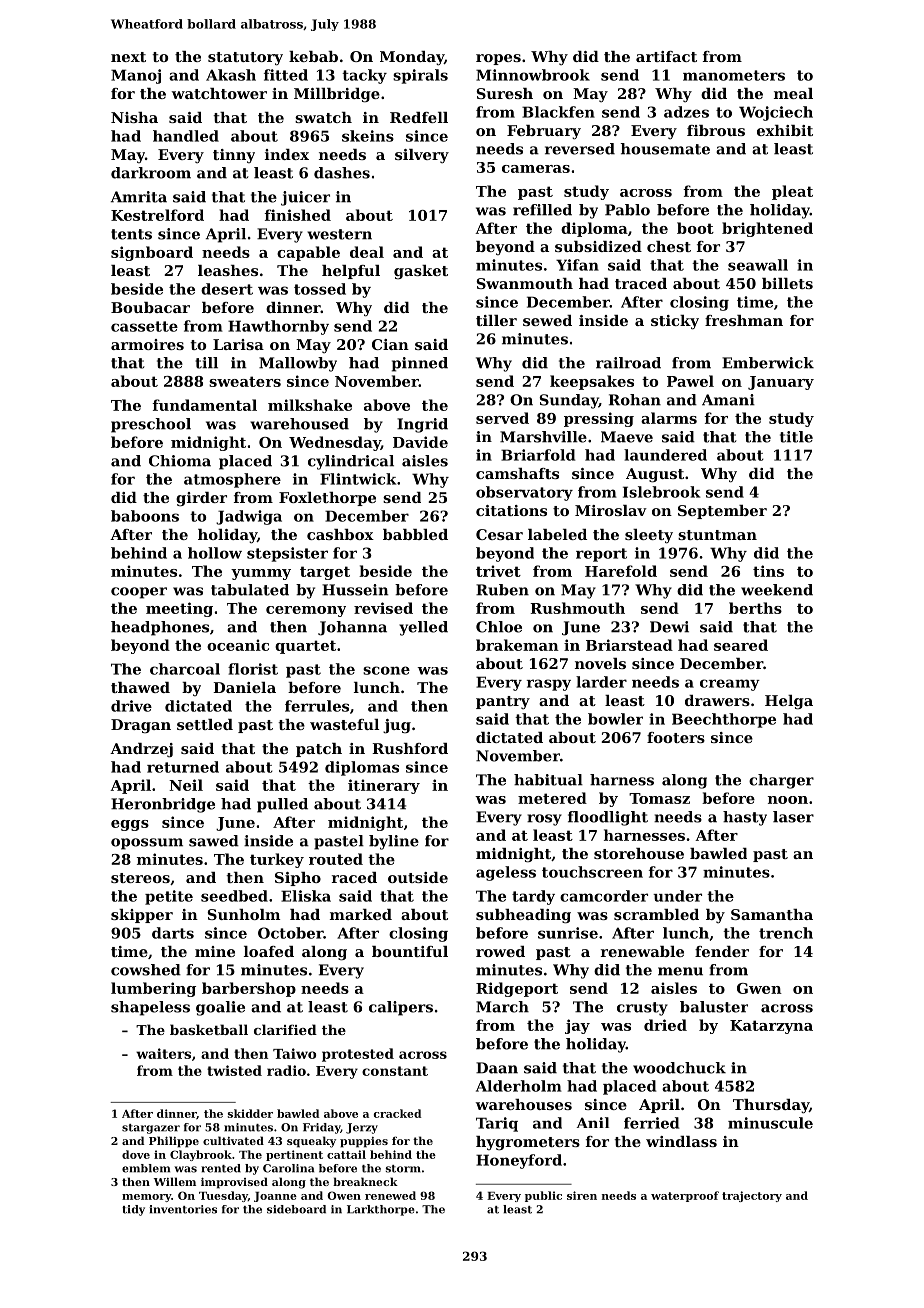 The width and height of the document is (924, 1308). I want to click on skipper, so click(142, 916).
